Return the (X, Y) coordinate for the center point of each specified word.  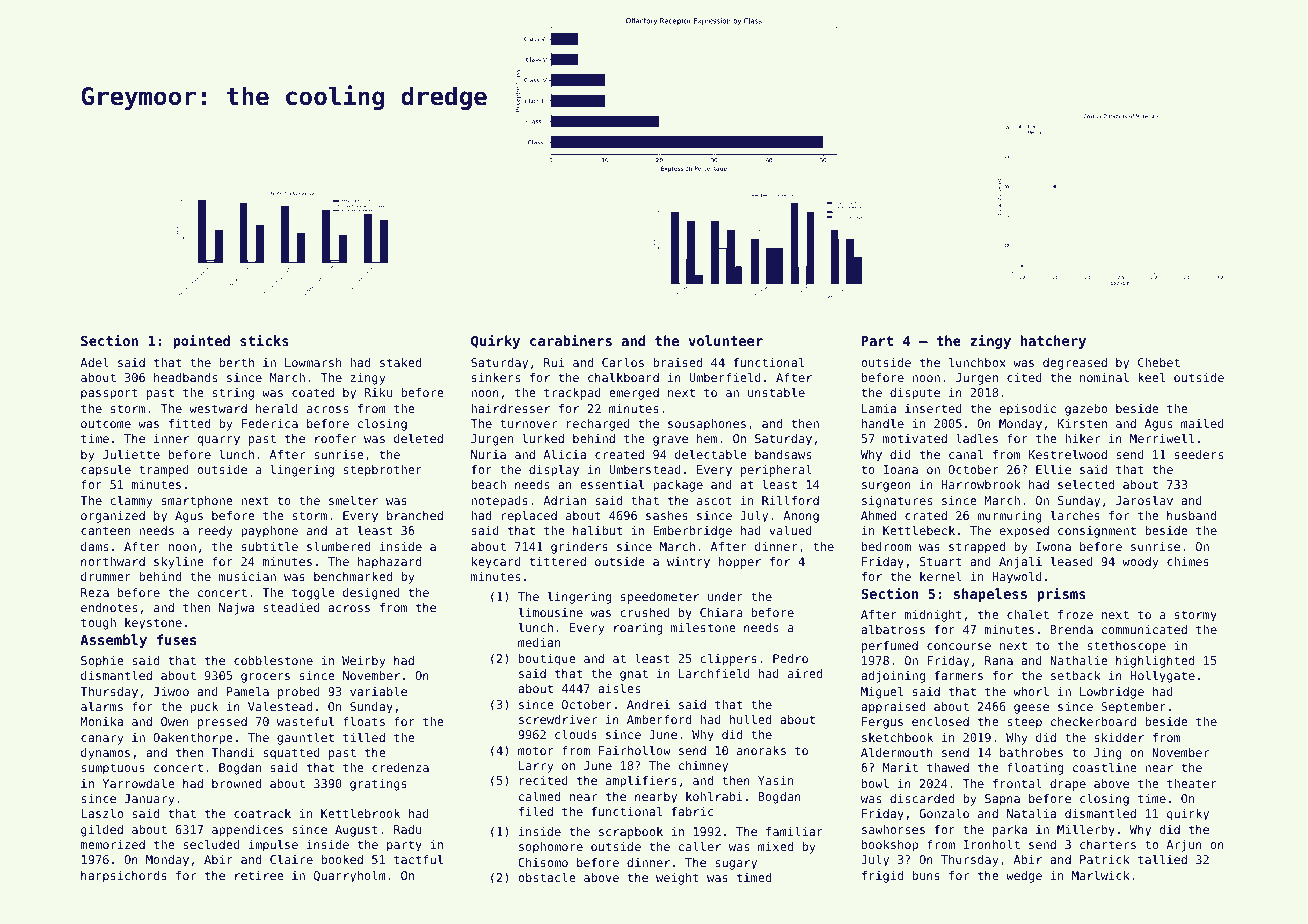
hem (707, 438)
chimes (1188, 561)
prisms (1061, 594)
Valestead (280, 706)
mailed (1202, 423)
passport (109, 394)
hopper (740, 563)
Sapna (1002, 800)
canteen (105, 530)
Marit (900, 767)
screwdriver (558, 719)
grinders (579, 548)
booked (342, 859)
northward (113, 561)
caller (700, 846)
